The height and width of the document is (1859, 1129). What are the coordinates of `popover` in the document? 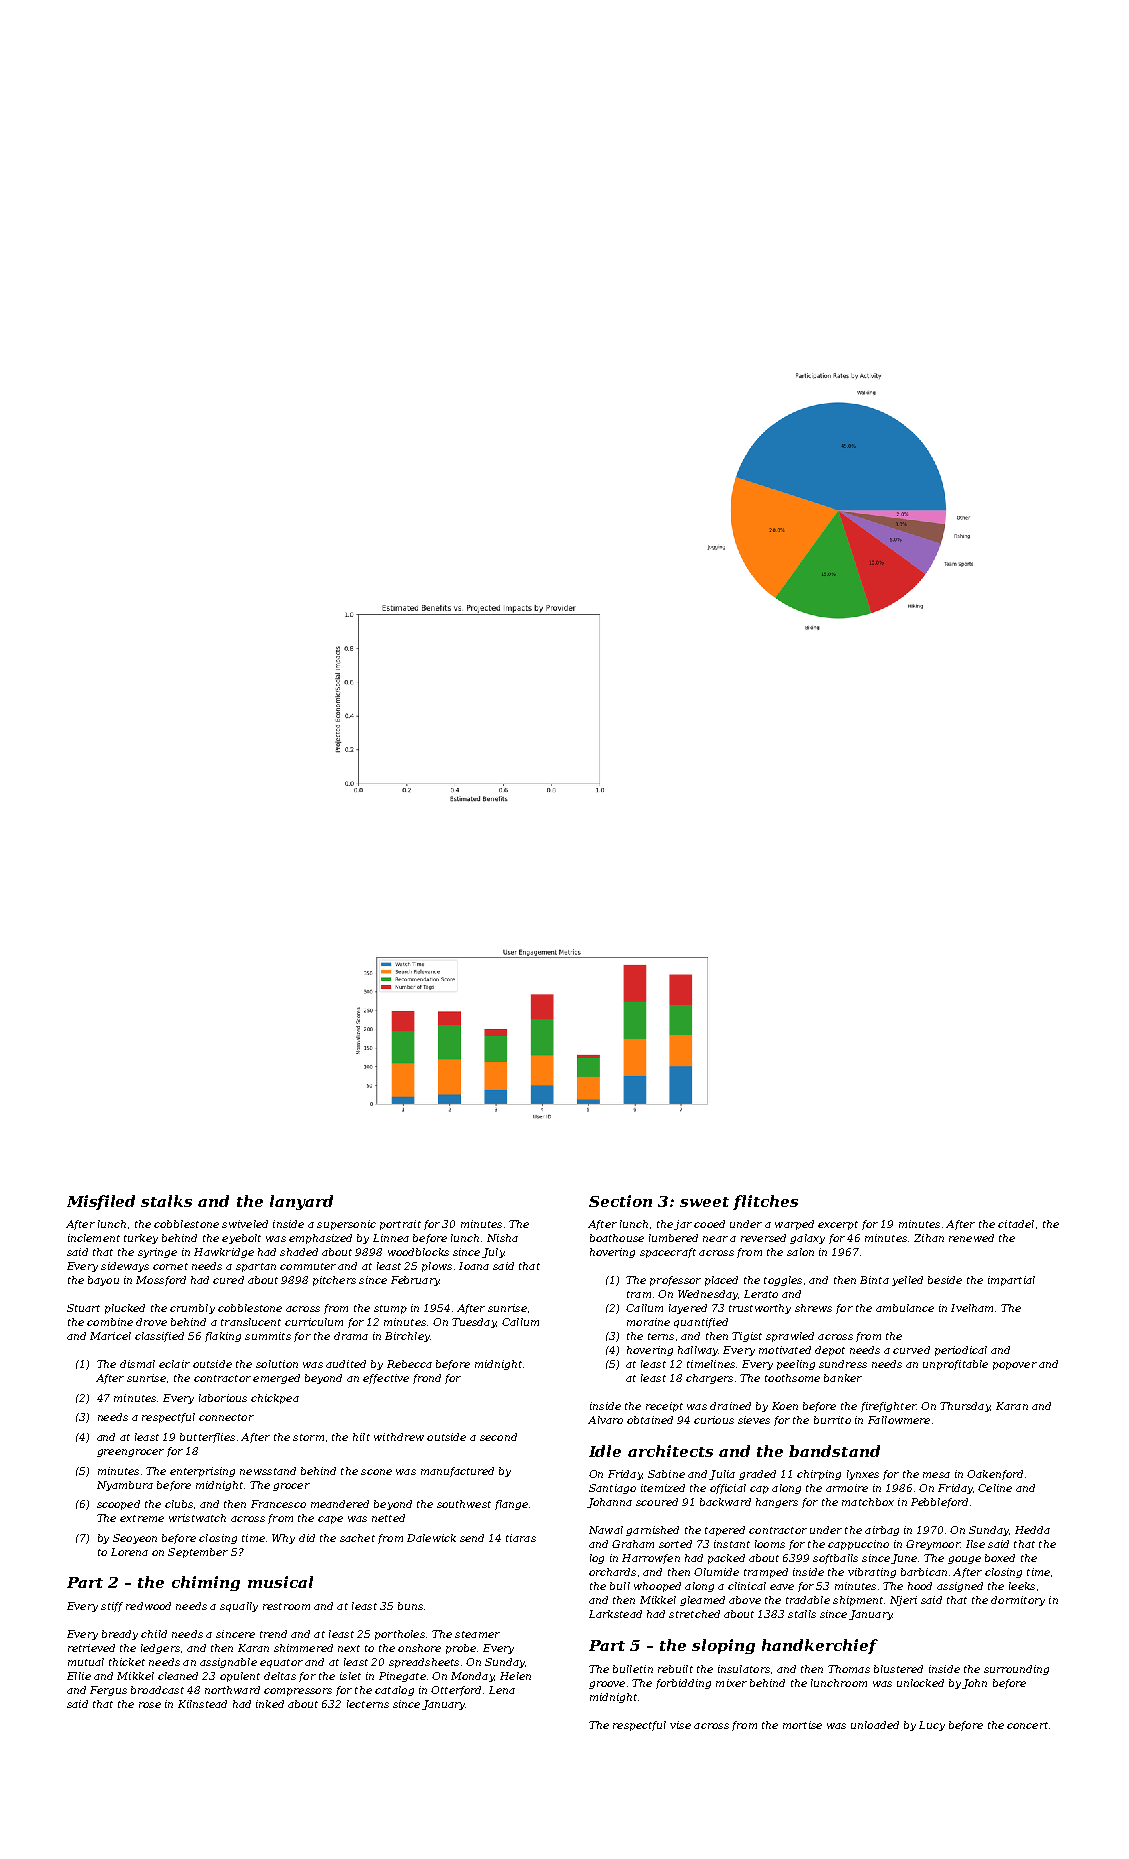 It's located at (1015, 1366).
